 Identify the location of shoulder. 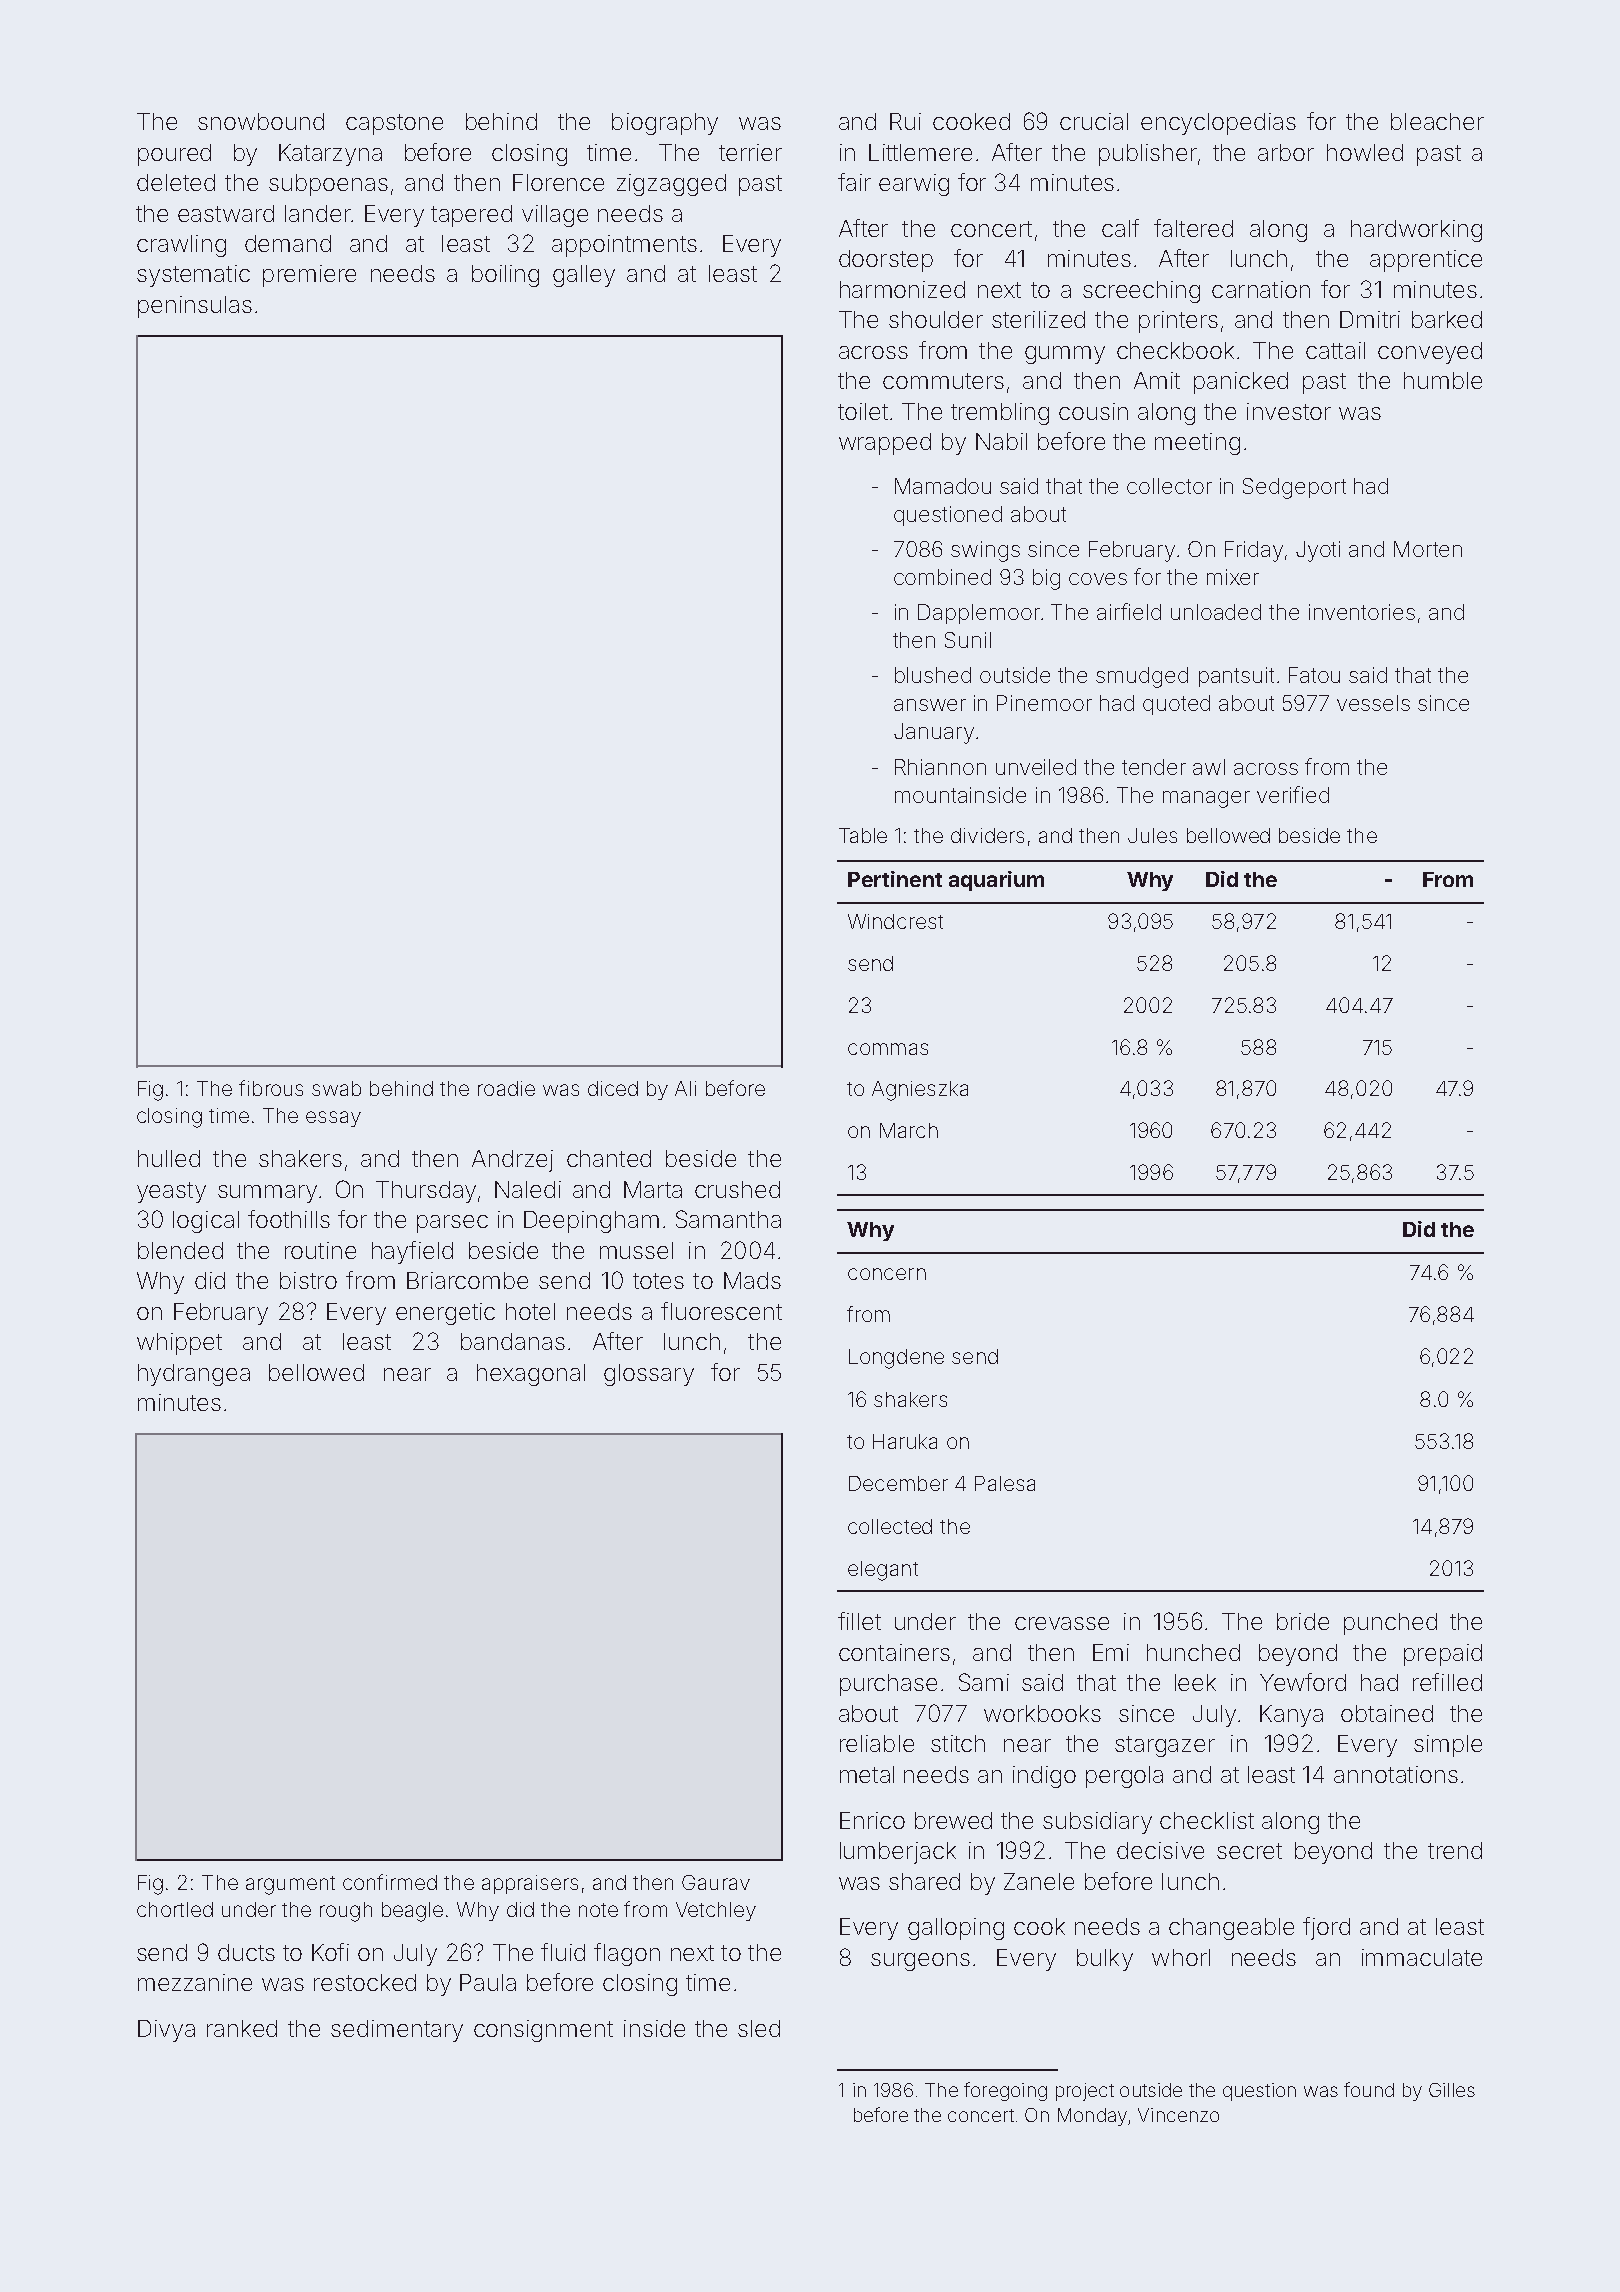
(936, 319).
